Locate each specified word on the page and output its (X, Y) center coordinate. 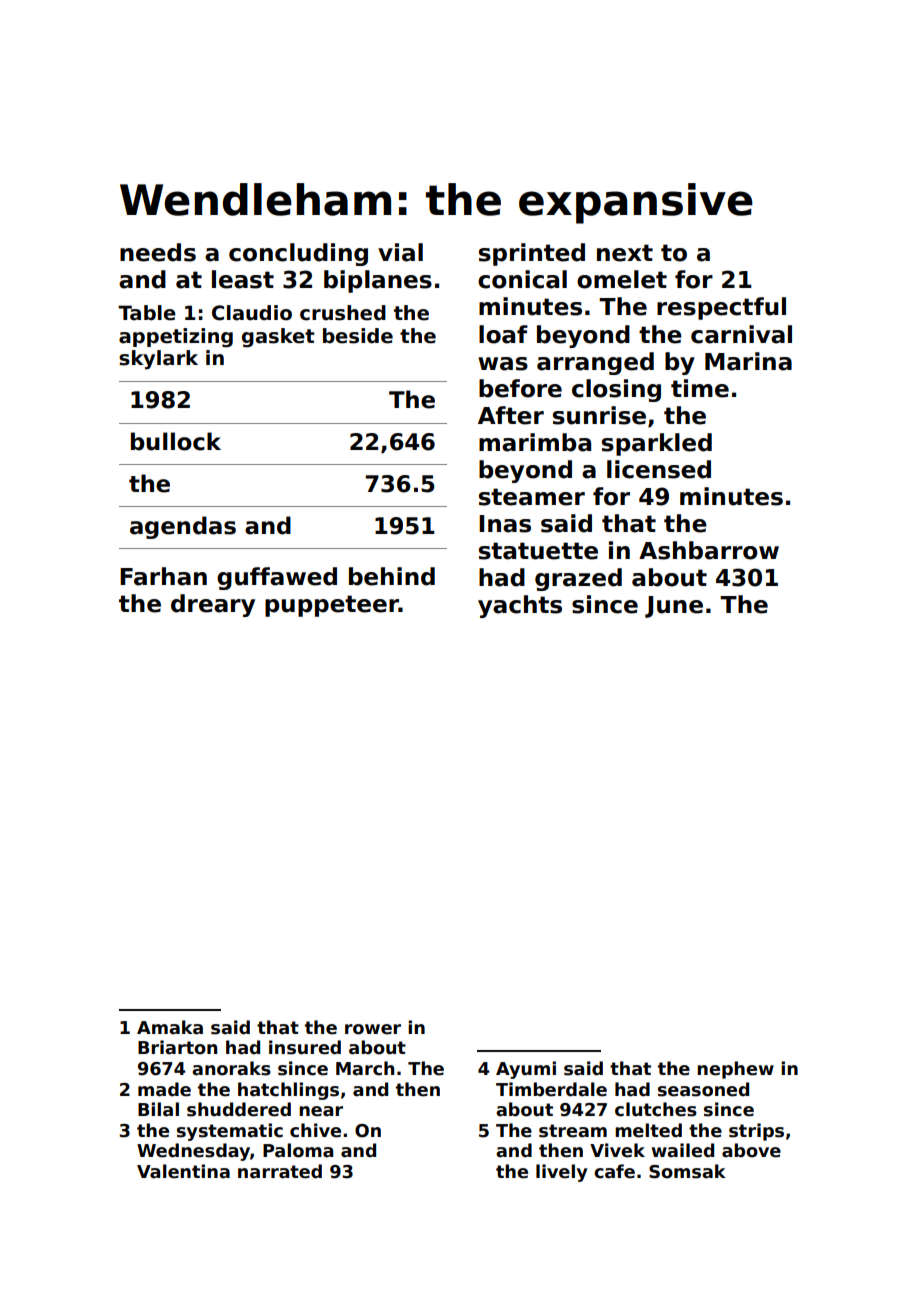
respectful (721, 308)
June (674, 607)
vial (400, 252)
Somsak (687, 1171)
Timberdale (551, 1089)
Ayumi (526, 1070)
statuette (538, 551)
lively (562, 1173)
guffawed (277, 578)
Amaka (170, 1027)
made (164, 1089)
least (243, 279)
